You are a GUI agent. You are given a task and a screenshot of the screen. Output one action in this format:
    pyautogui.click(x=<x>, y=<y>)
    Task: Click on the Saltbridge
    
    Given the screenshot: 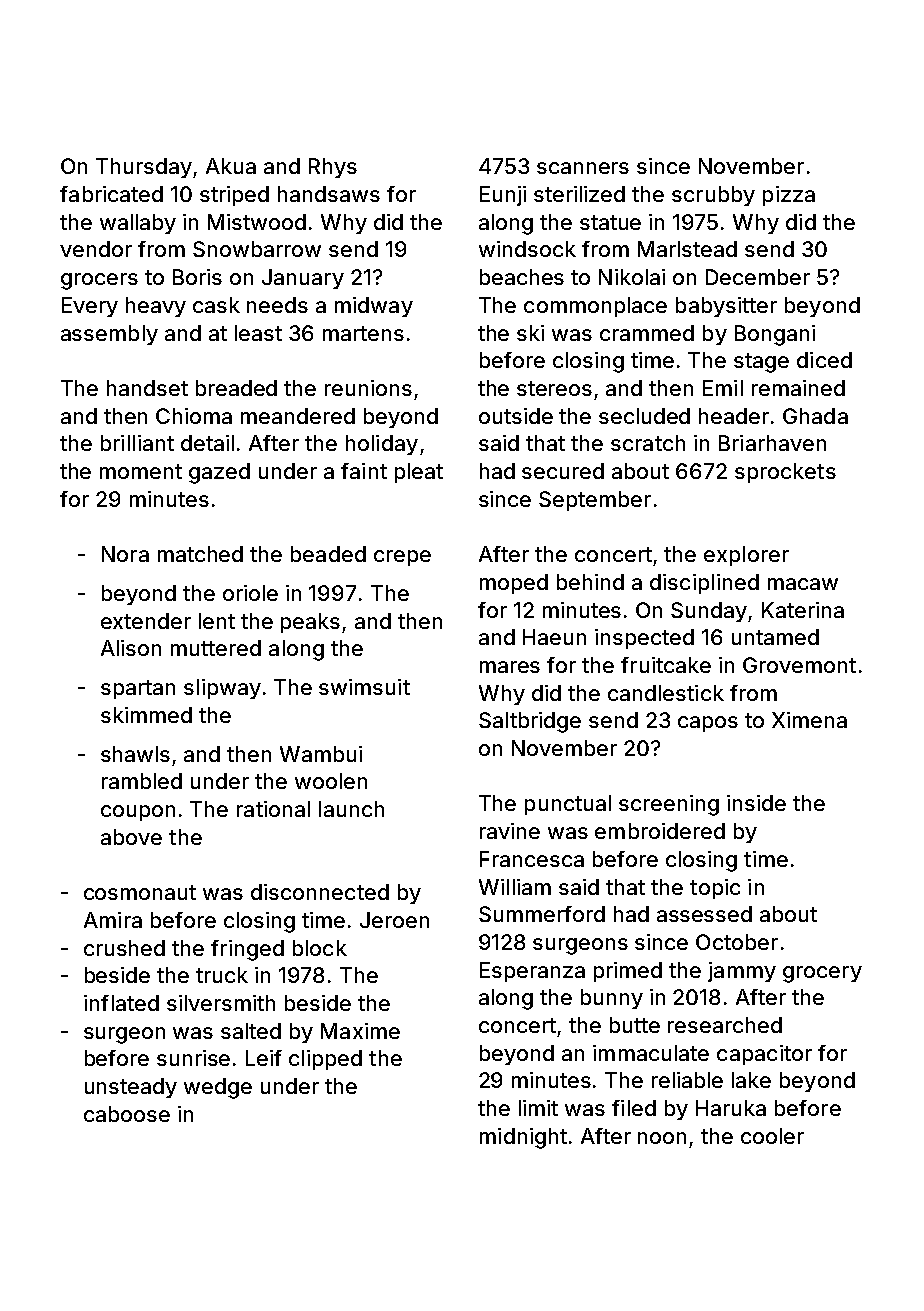 What is the action you would take?
    pyautogui.click(x=530, y=722)
